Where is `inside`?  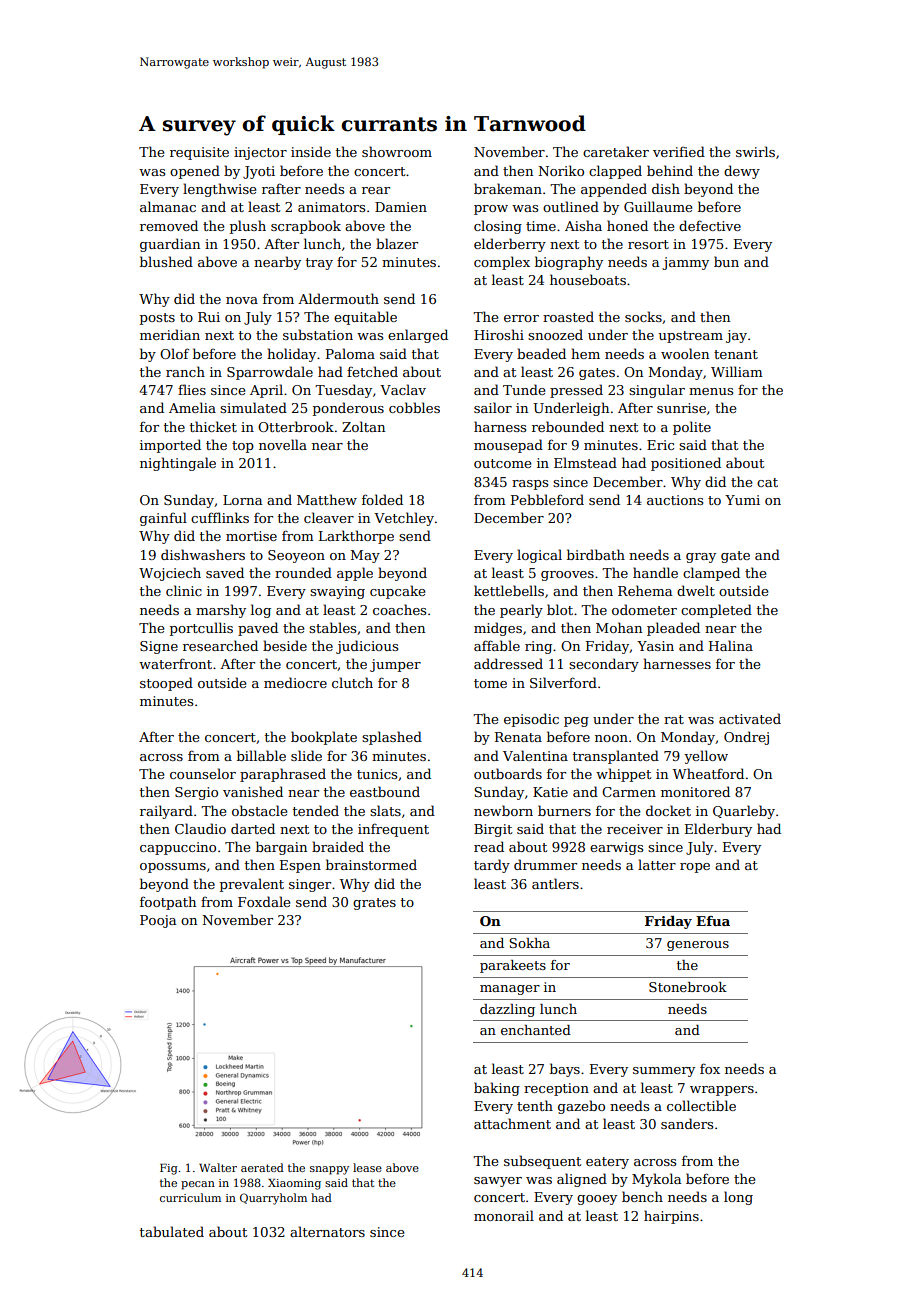
inside is located at coordinates (311, 151).
